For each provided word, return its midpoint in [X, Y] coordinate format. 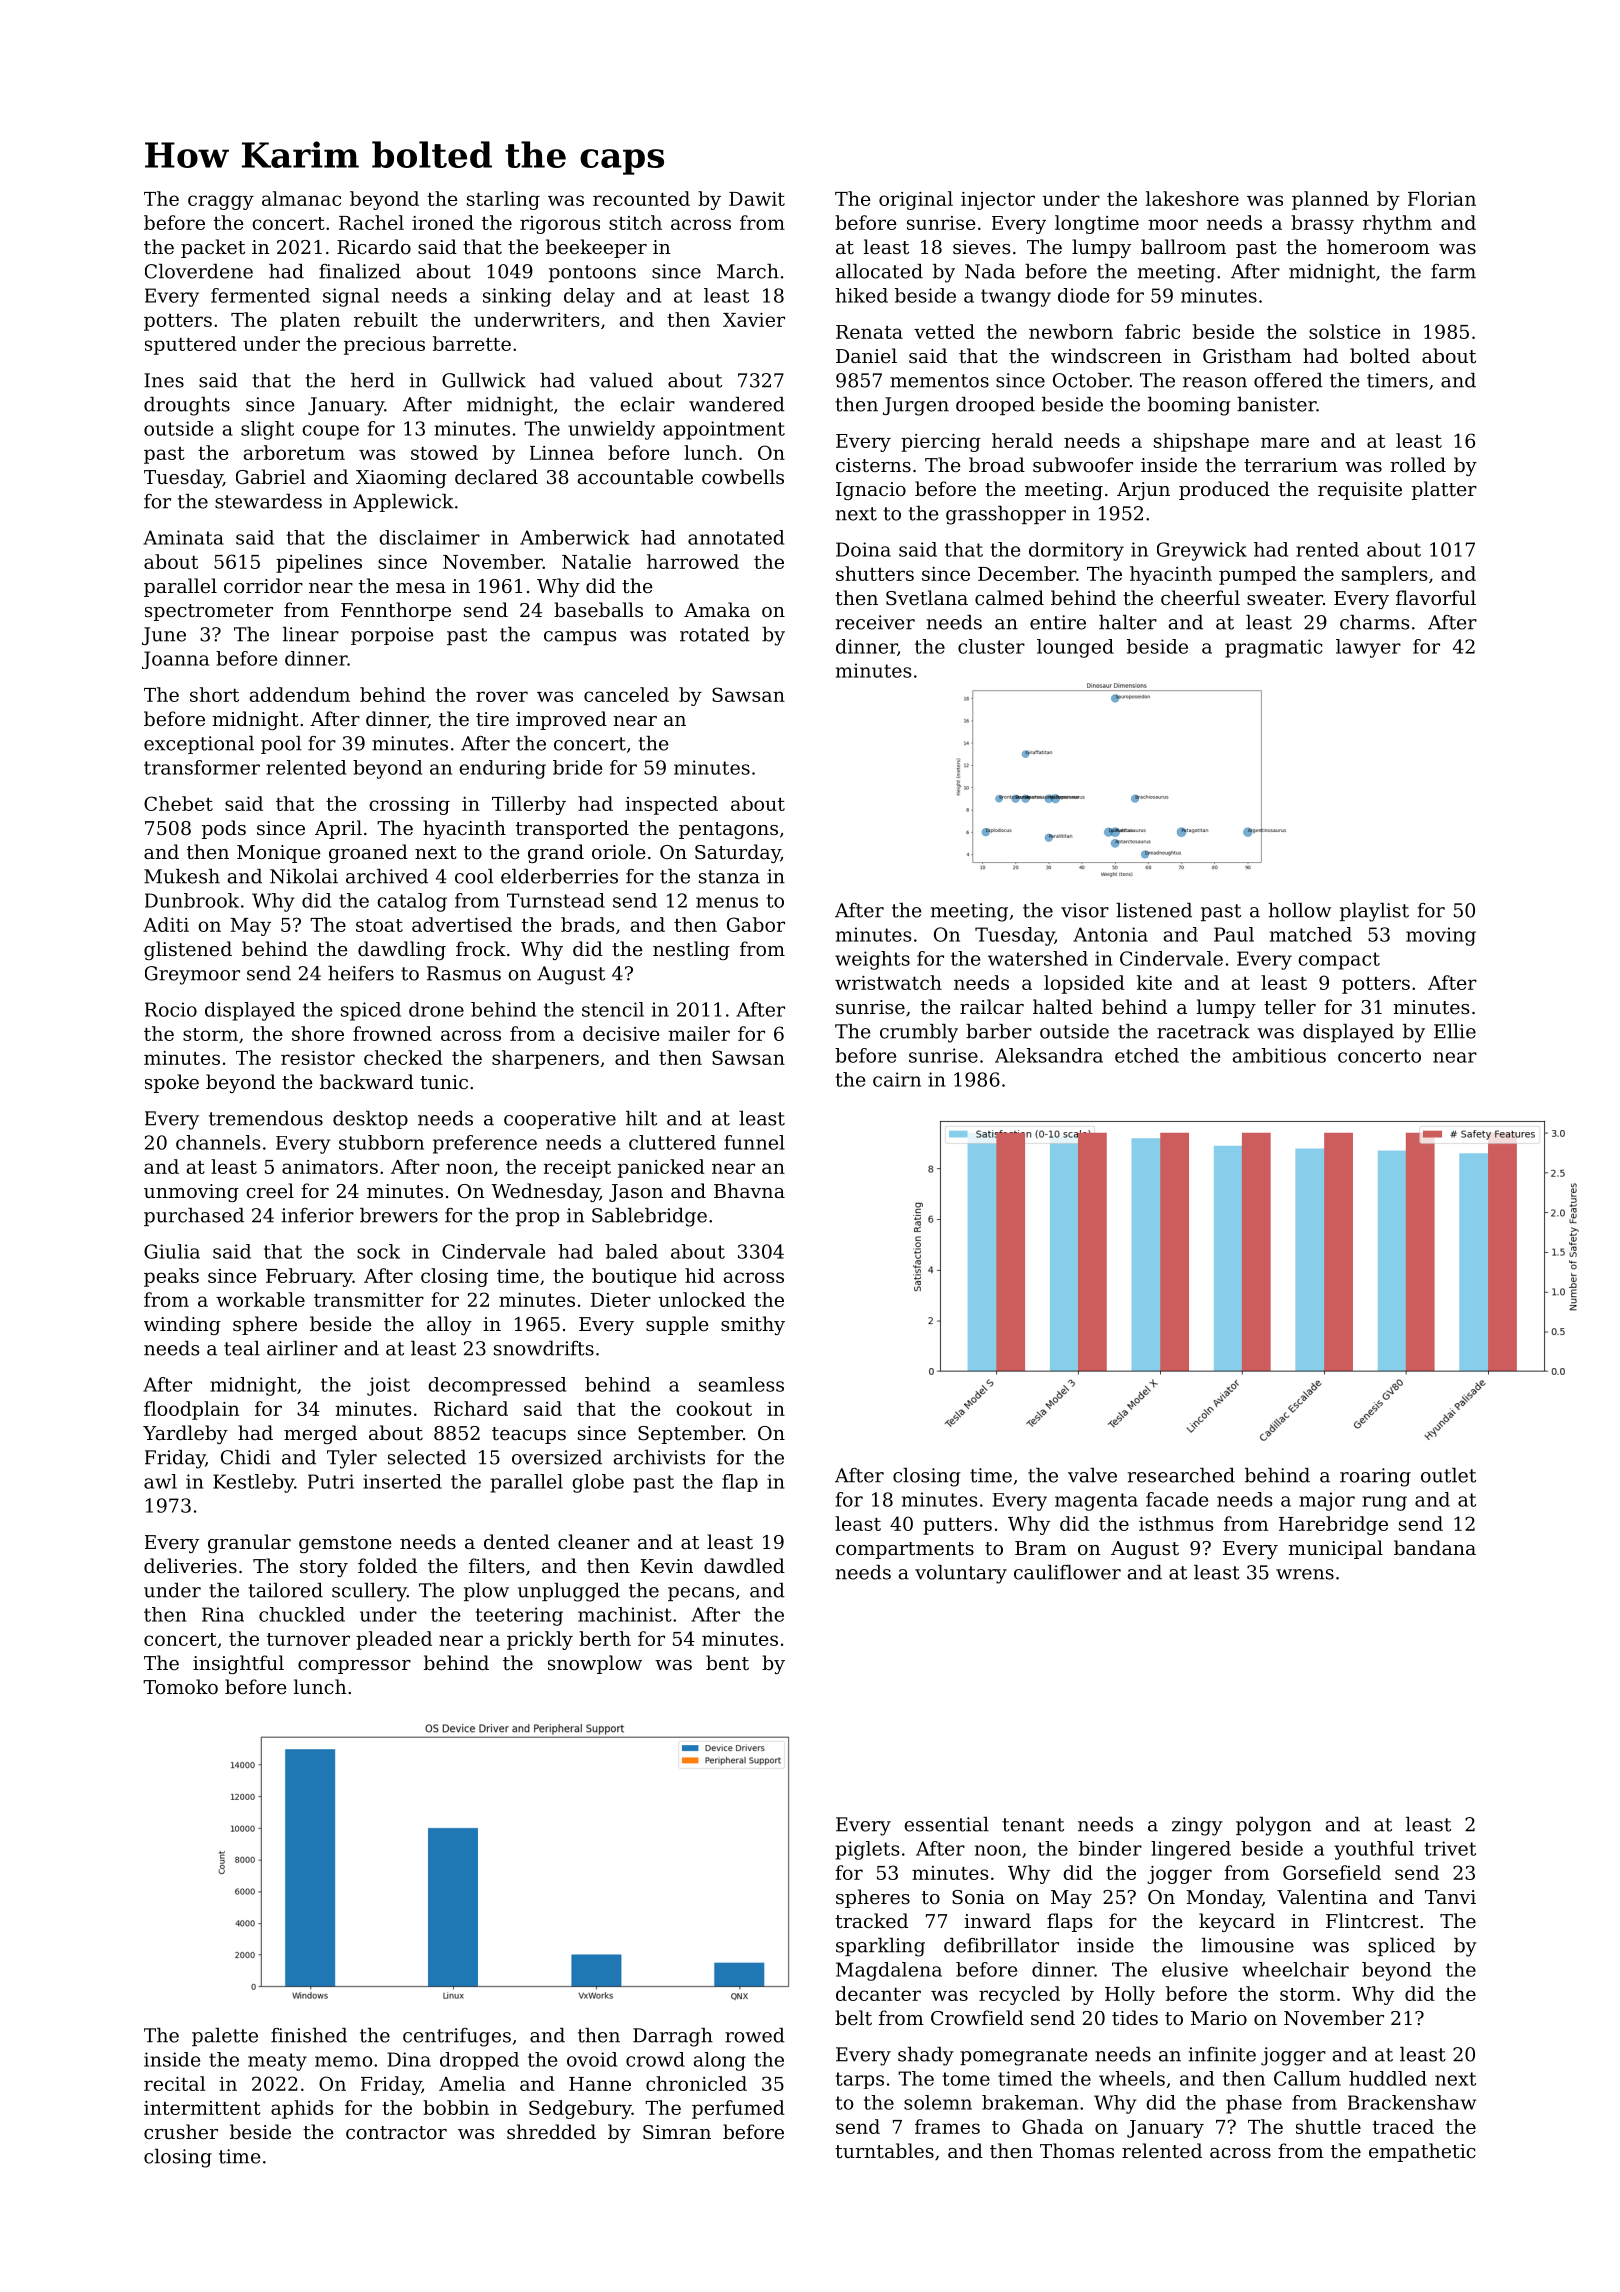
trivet [1450, 1848]
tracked [871, 1920]
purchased [194, 1217]
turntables [884, 2150]
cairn [897, 1079]
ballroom [1183, 246]
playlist [1374, 912]
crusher [181, 2131]
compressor [354, 1667]
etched [1147, 1055]
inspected [671, 805]
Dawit [757, 199]
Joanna [175, 660]
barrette [472, 343]
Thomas [1077, 2150]
